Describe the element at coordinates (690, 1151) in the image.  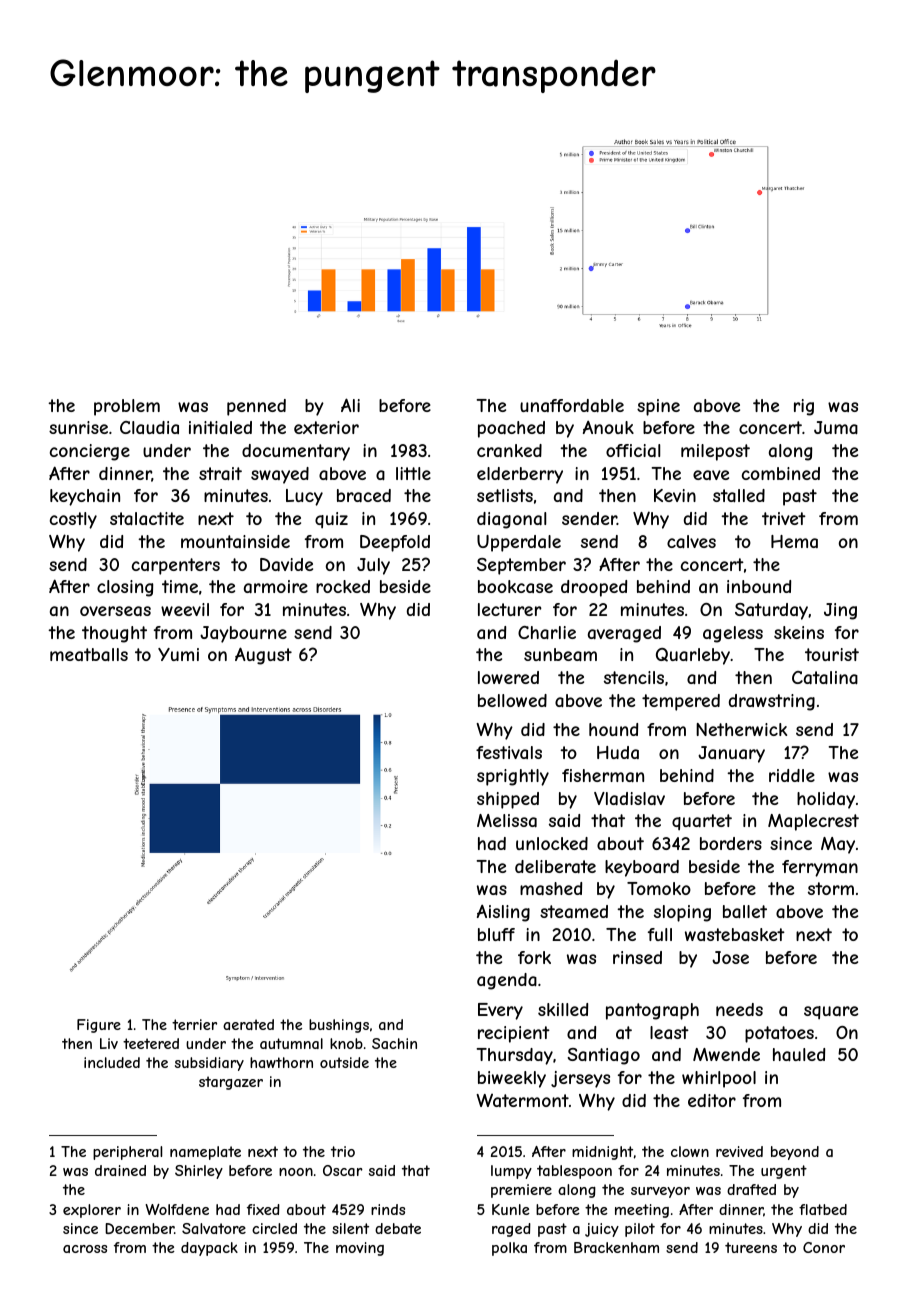
I see `clown` at that location.
